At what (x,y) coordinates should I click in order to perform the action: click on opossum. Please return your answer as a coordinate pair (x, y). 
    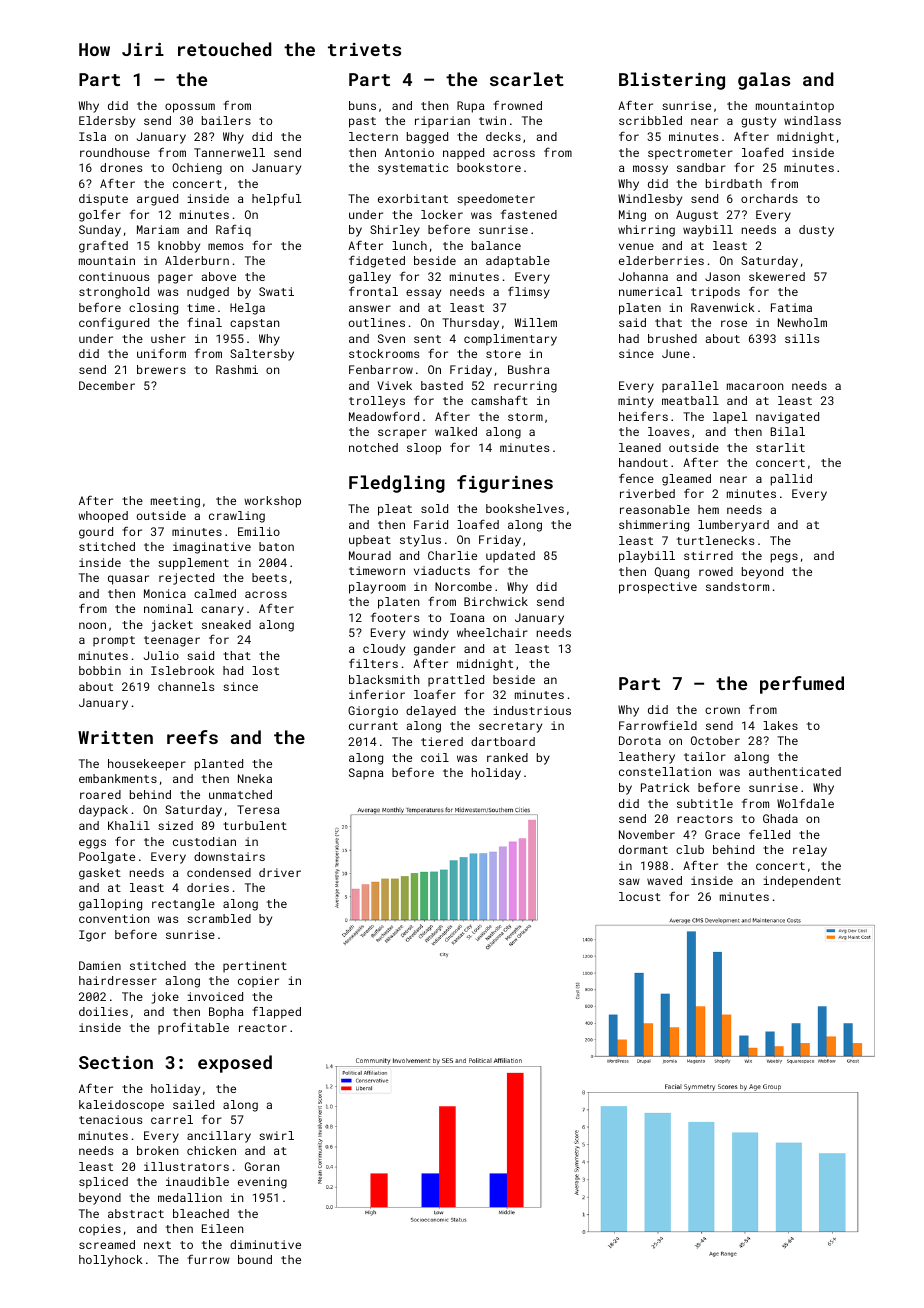
    Looking at the image, I should click on (190, 108).
